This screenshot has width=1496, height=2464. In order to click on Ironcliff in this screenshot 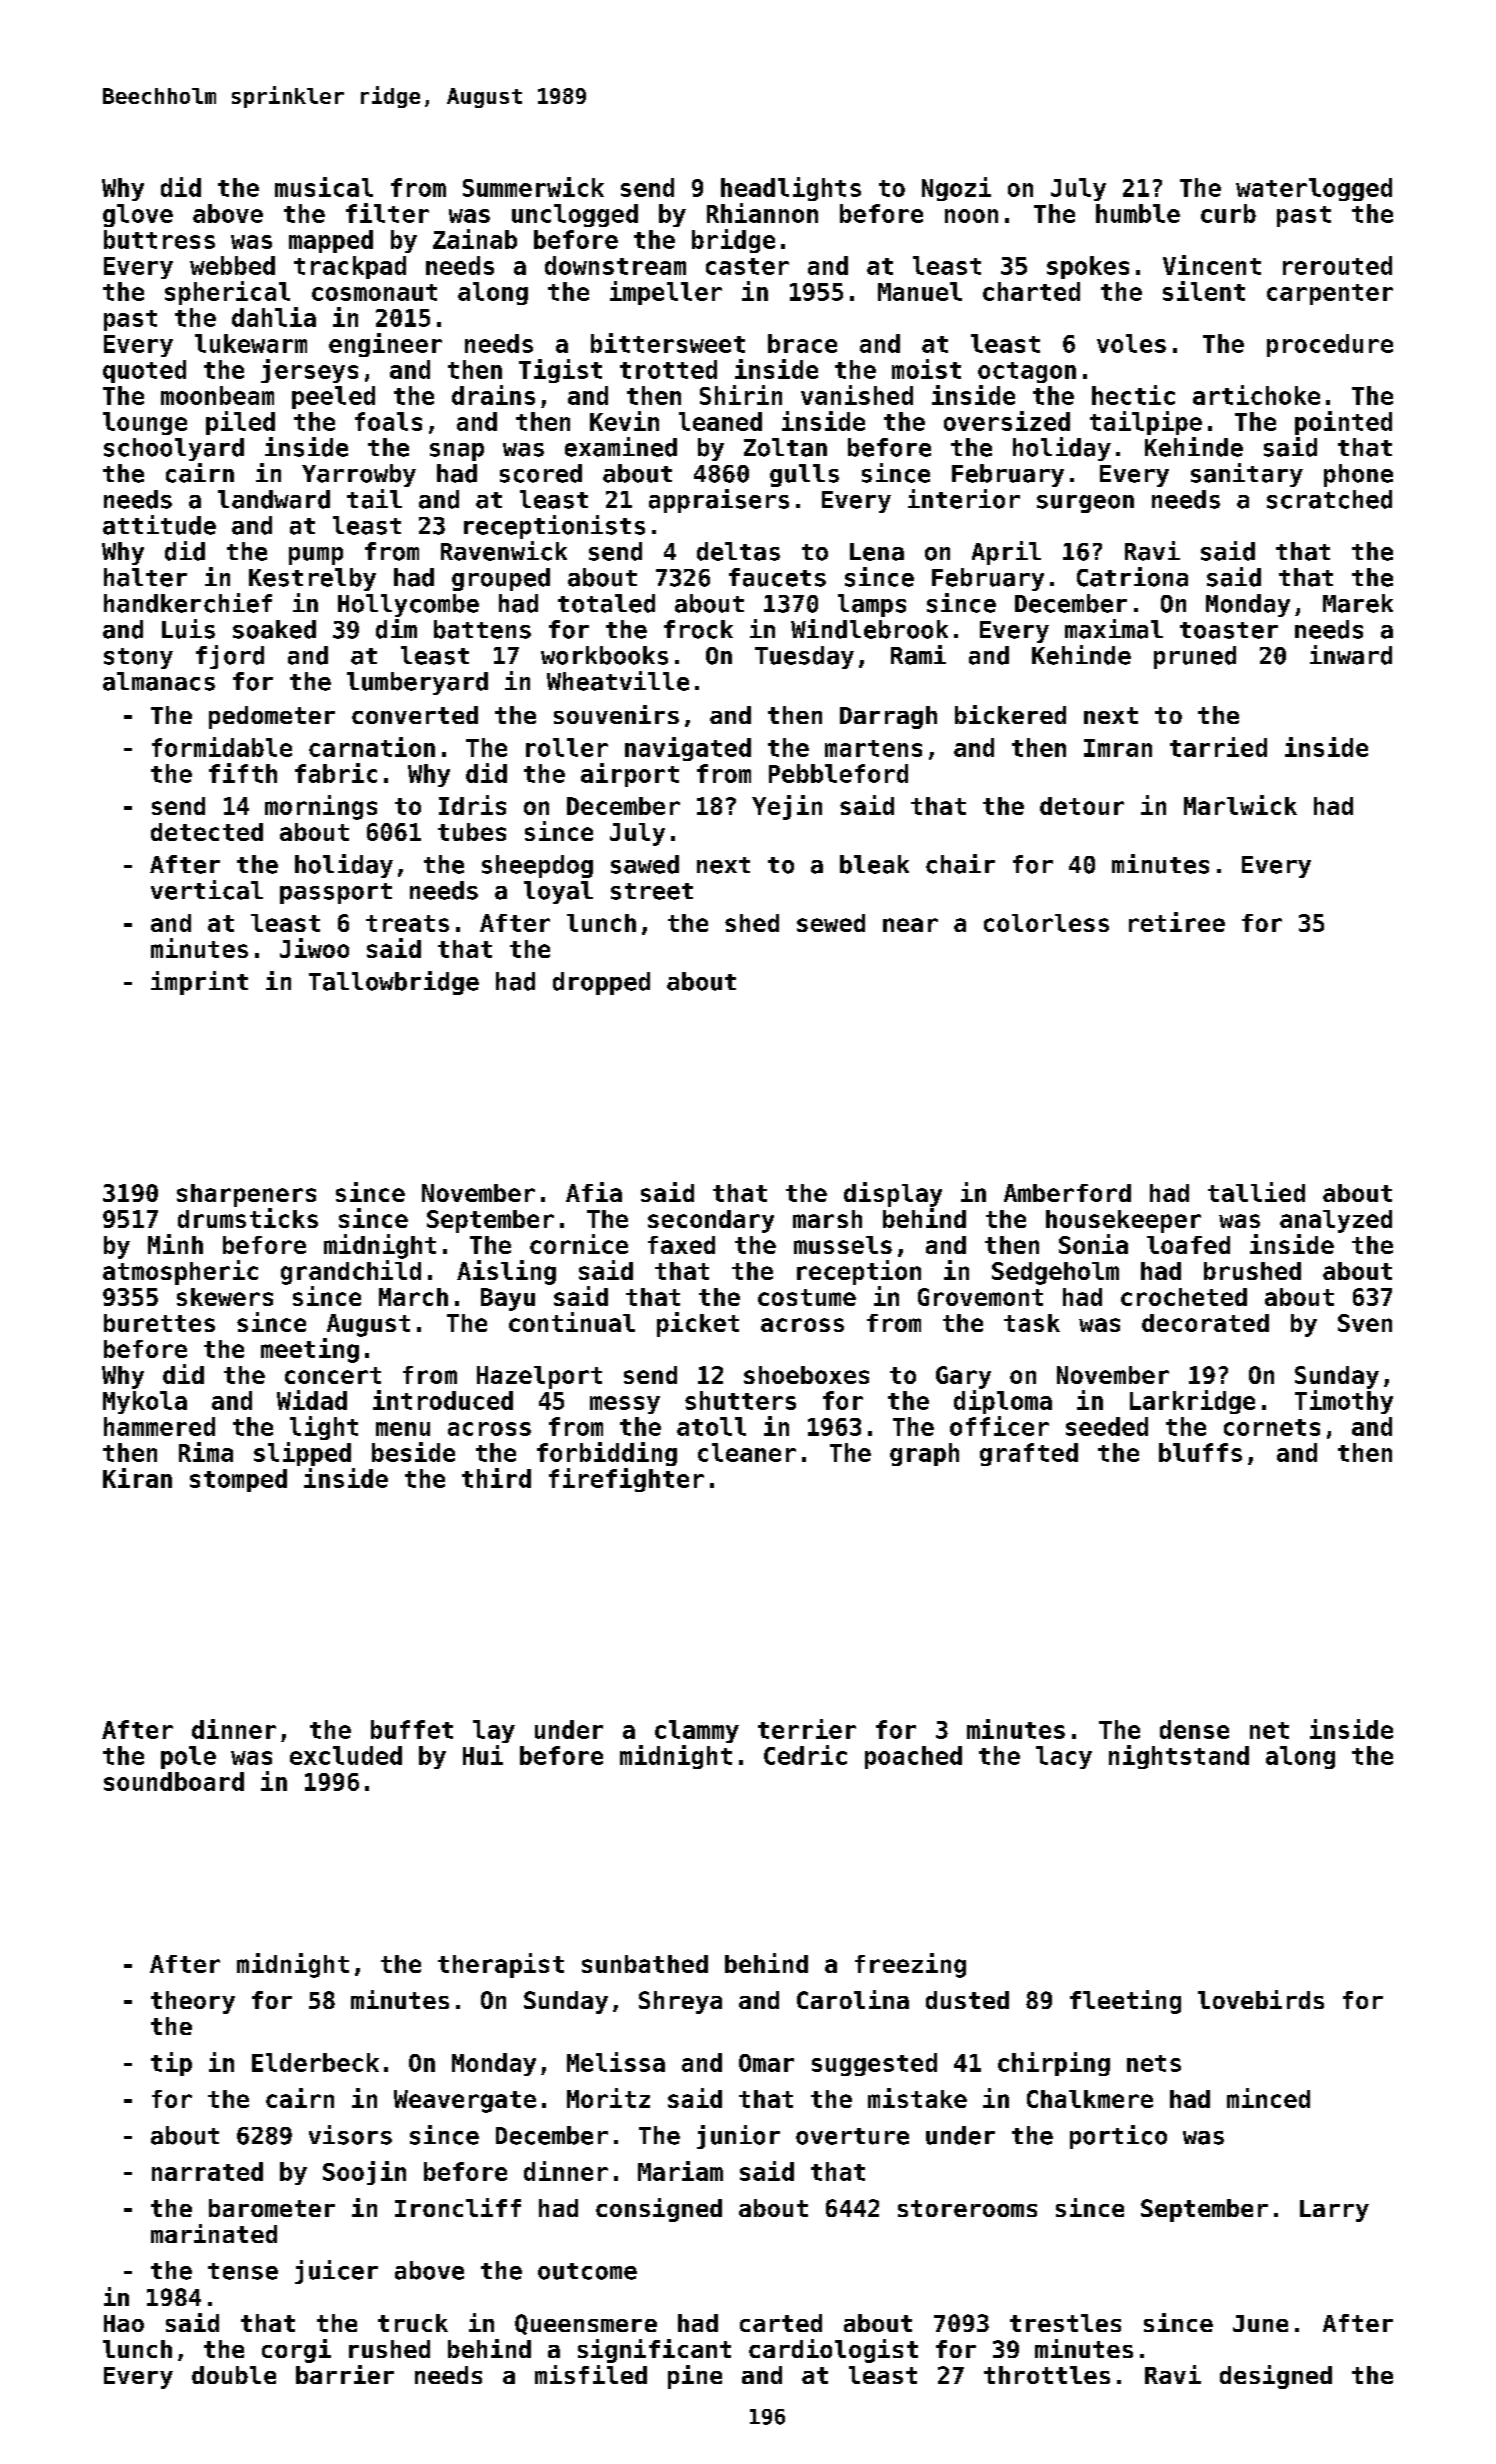, I will do `click(458, 2207)`.
